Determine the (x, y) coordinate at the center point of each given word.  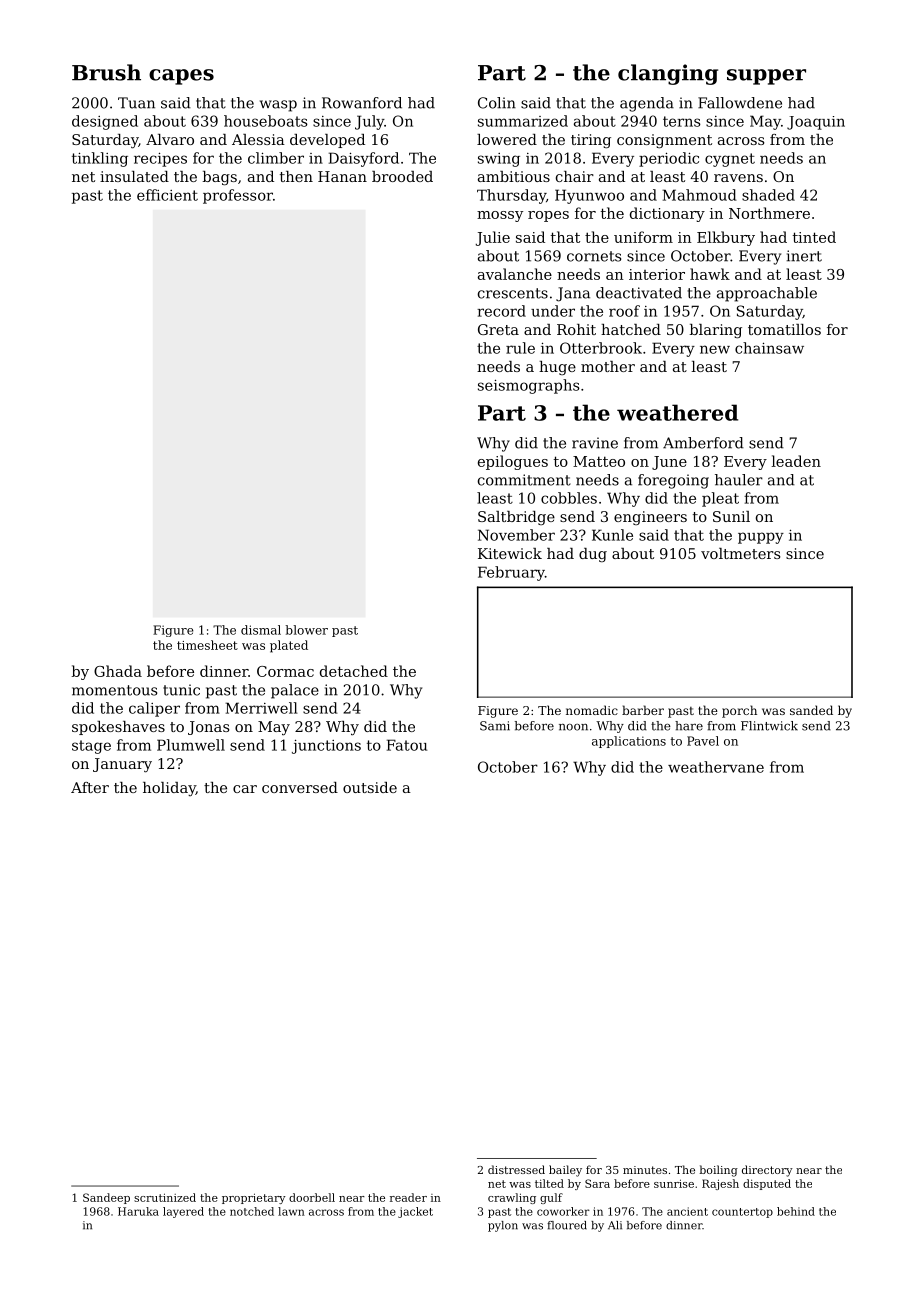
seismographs (529, 386)
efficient (167, 195)
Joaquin (816, 123)
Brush (106, 72)
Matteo (599, 461)
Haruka (138, 1211)
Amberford (703, 443)
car (245, 789)
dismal (261, 630)
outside (370, 787)
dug (593, 555)
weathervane (716, 767)
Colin (497, 103)
